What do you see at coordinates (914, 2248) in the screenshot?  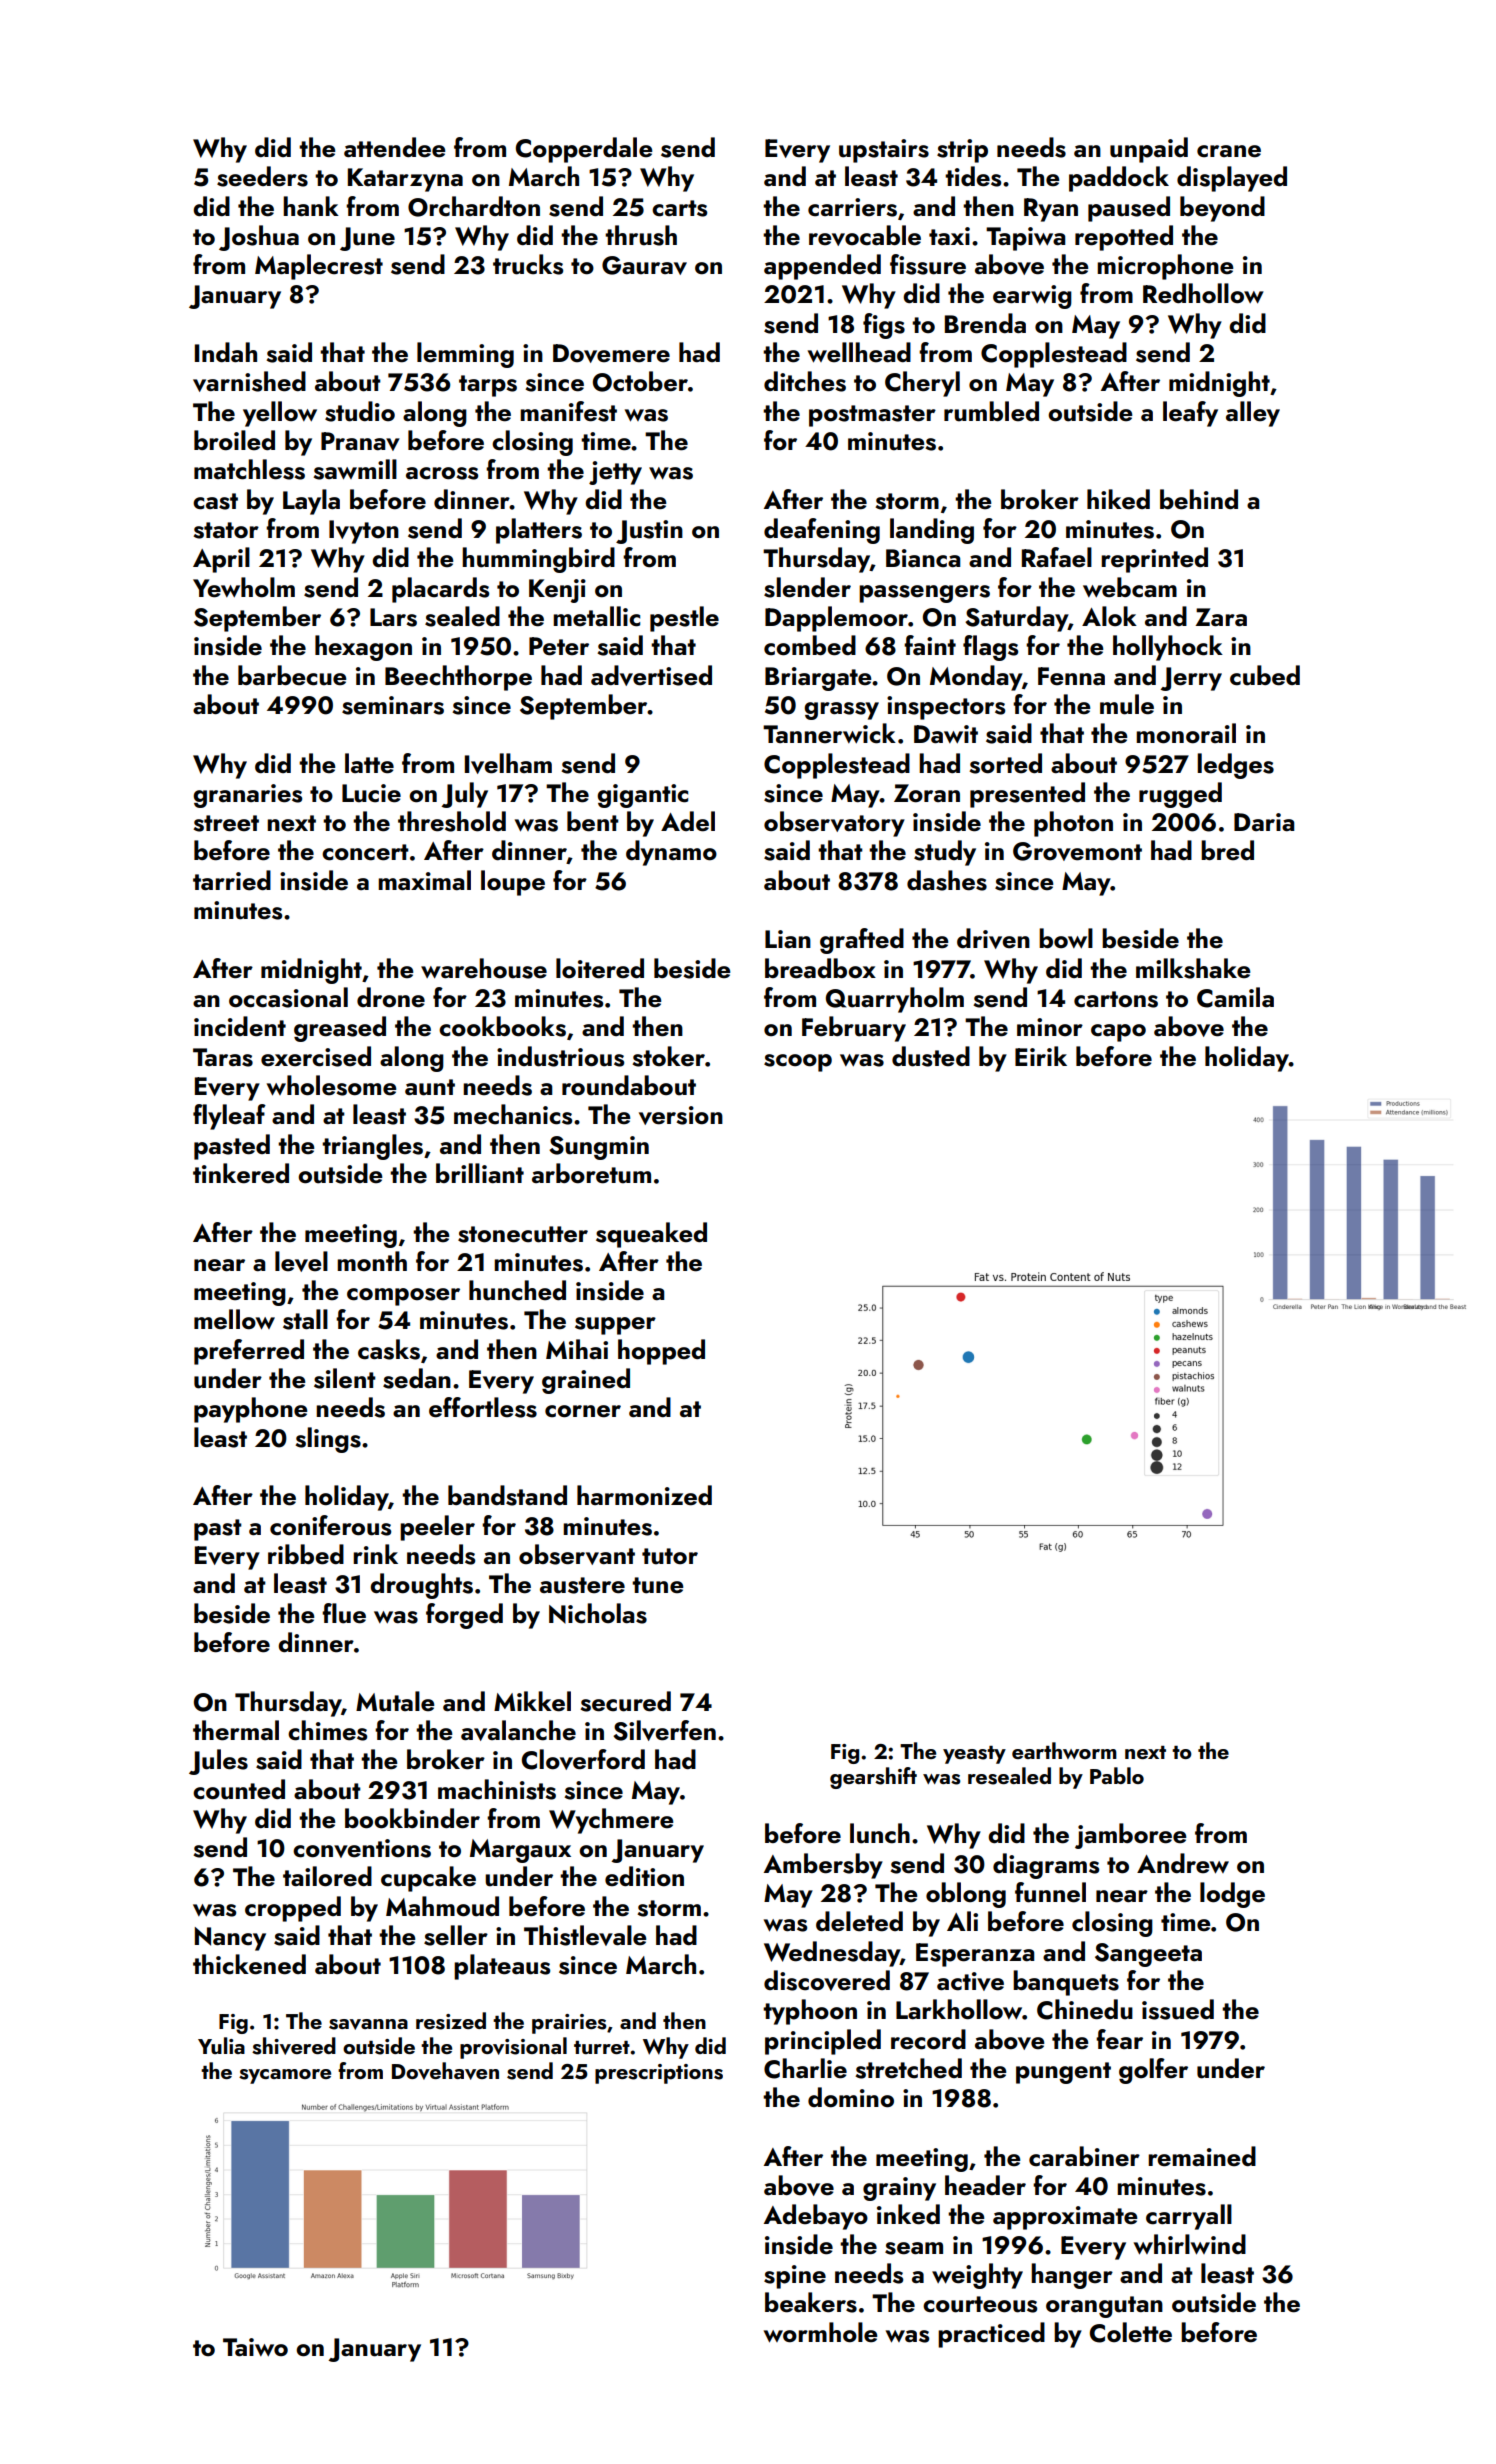 I see `seam` at bounding box center [914, 2248].
